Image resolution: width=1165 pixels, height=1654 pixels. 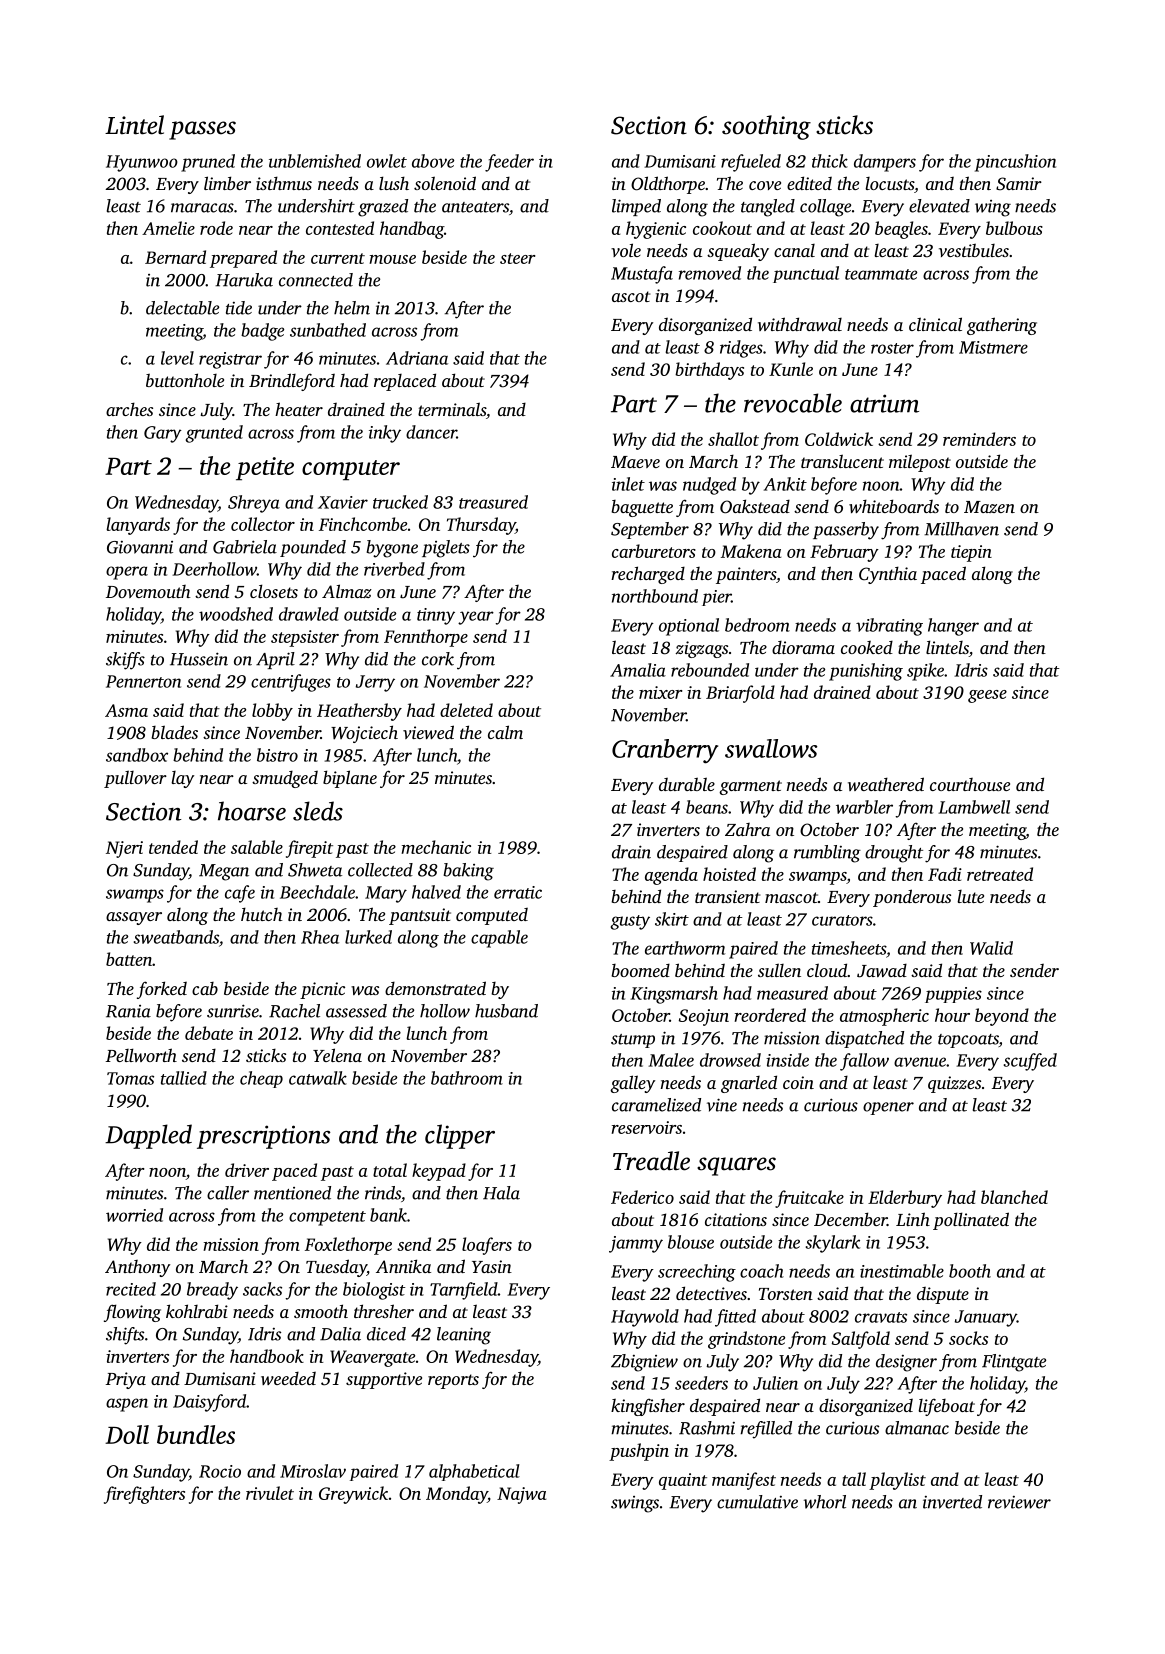 What do you see at coordinates (952, 1502) in the page?
I see `inverted` at bounding box center [952, 1502].
